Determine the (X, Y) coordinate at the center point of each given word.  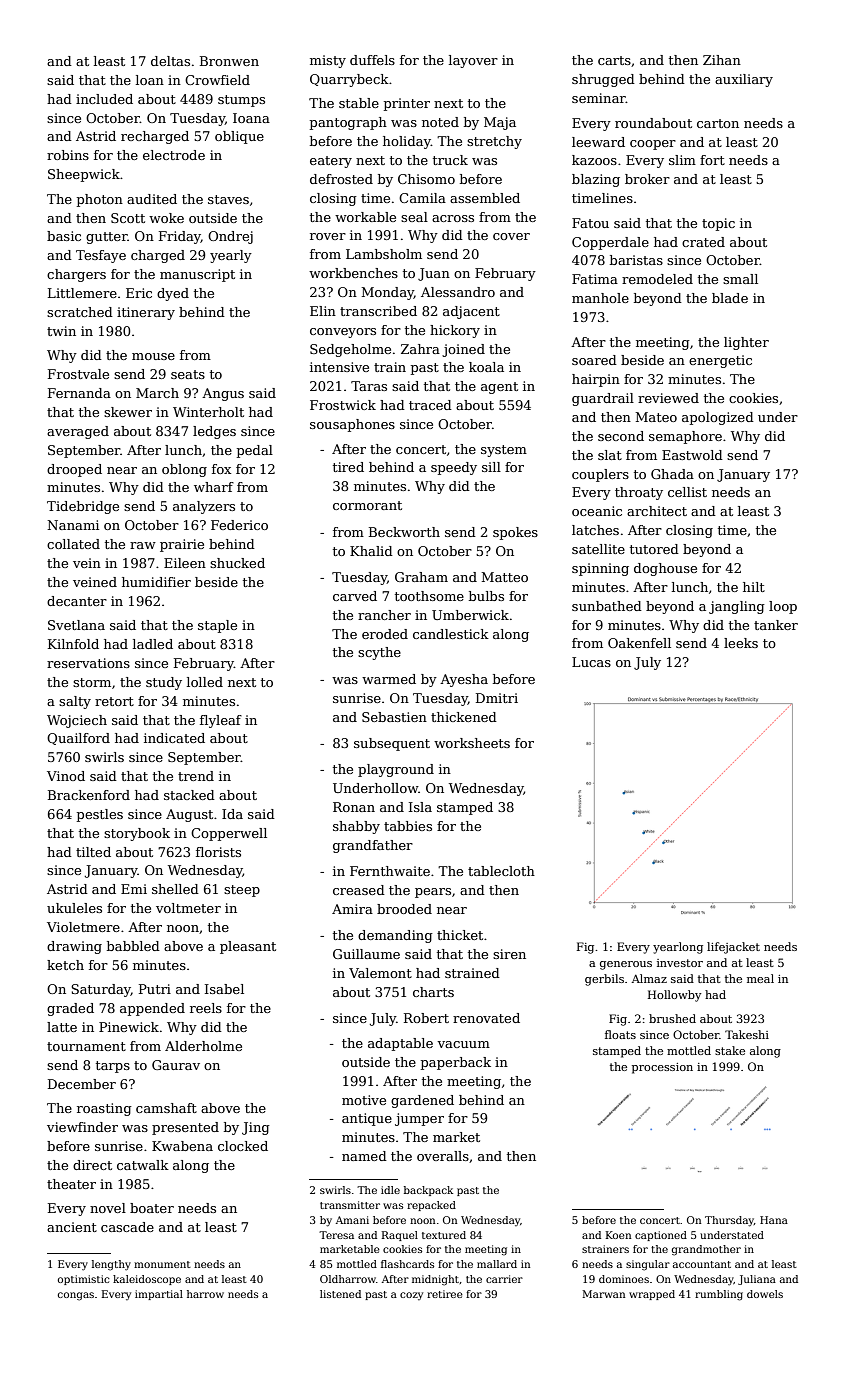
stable (359, 103)
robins (68, 155)
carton (718, 123)
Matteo (505, 577)
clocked (243, 1146)
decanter (77, 601)
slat (610, 455)
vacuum (463, 1044)
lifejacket (733, 948)
